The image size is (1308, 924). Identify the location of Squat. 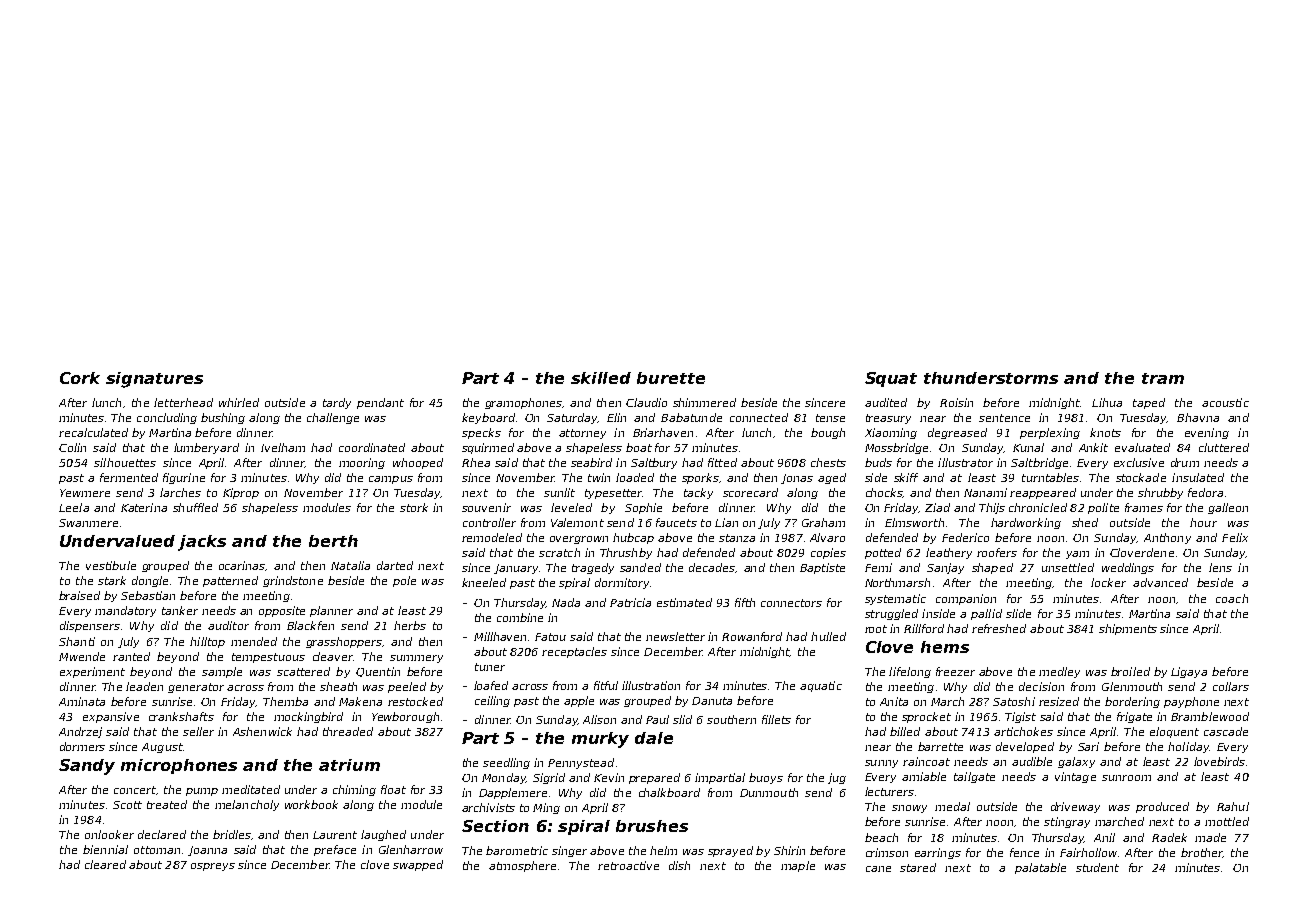
(891, 379).
